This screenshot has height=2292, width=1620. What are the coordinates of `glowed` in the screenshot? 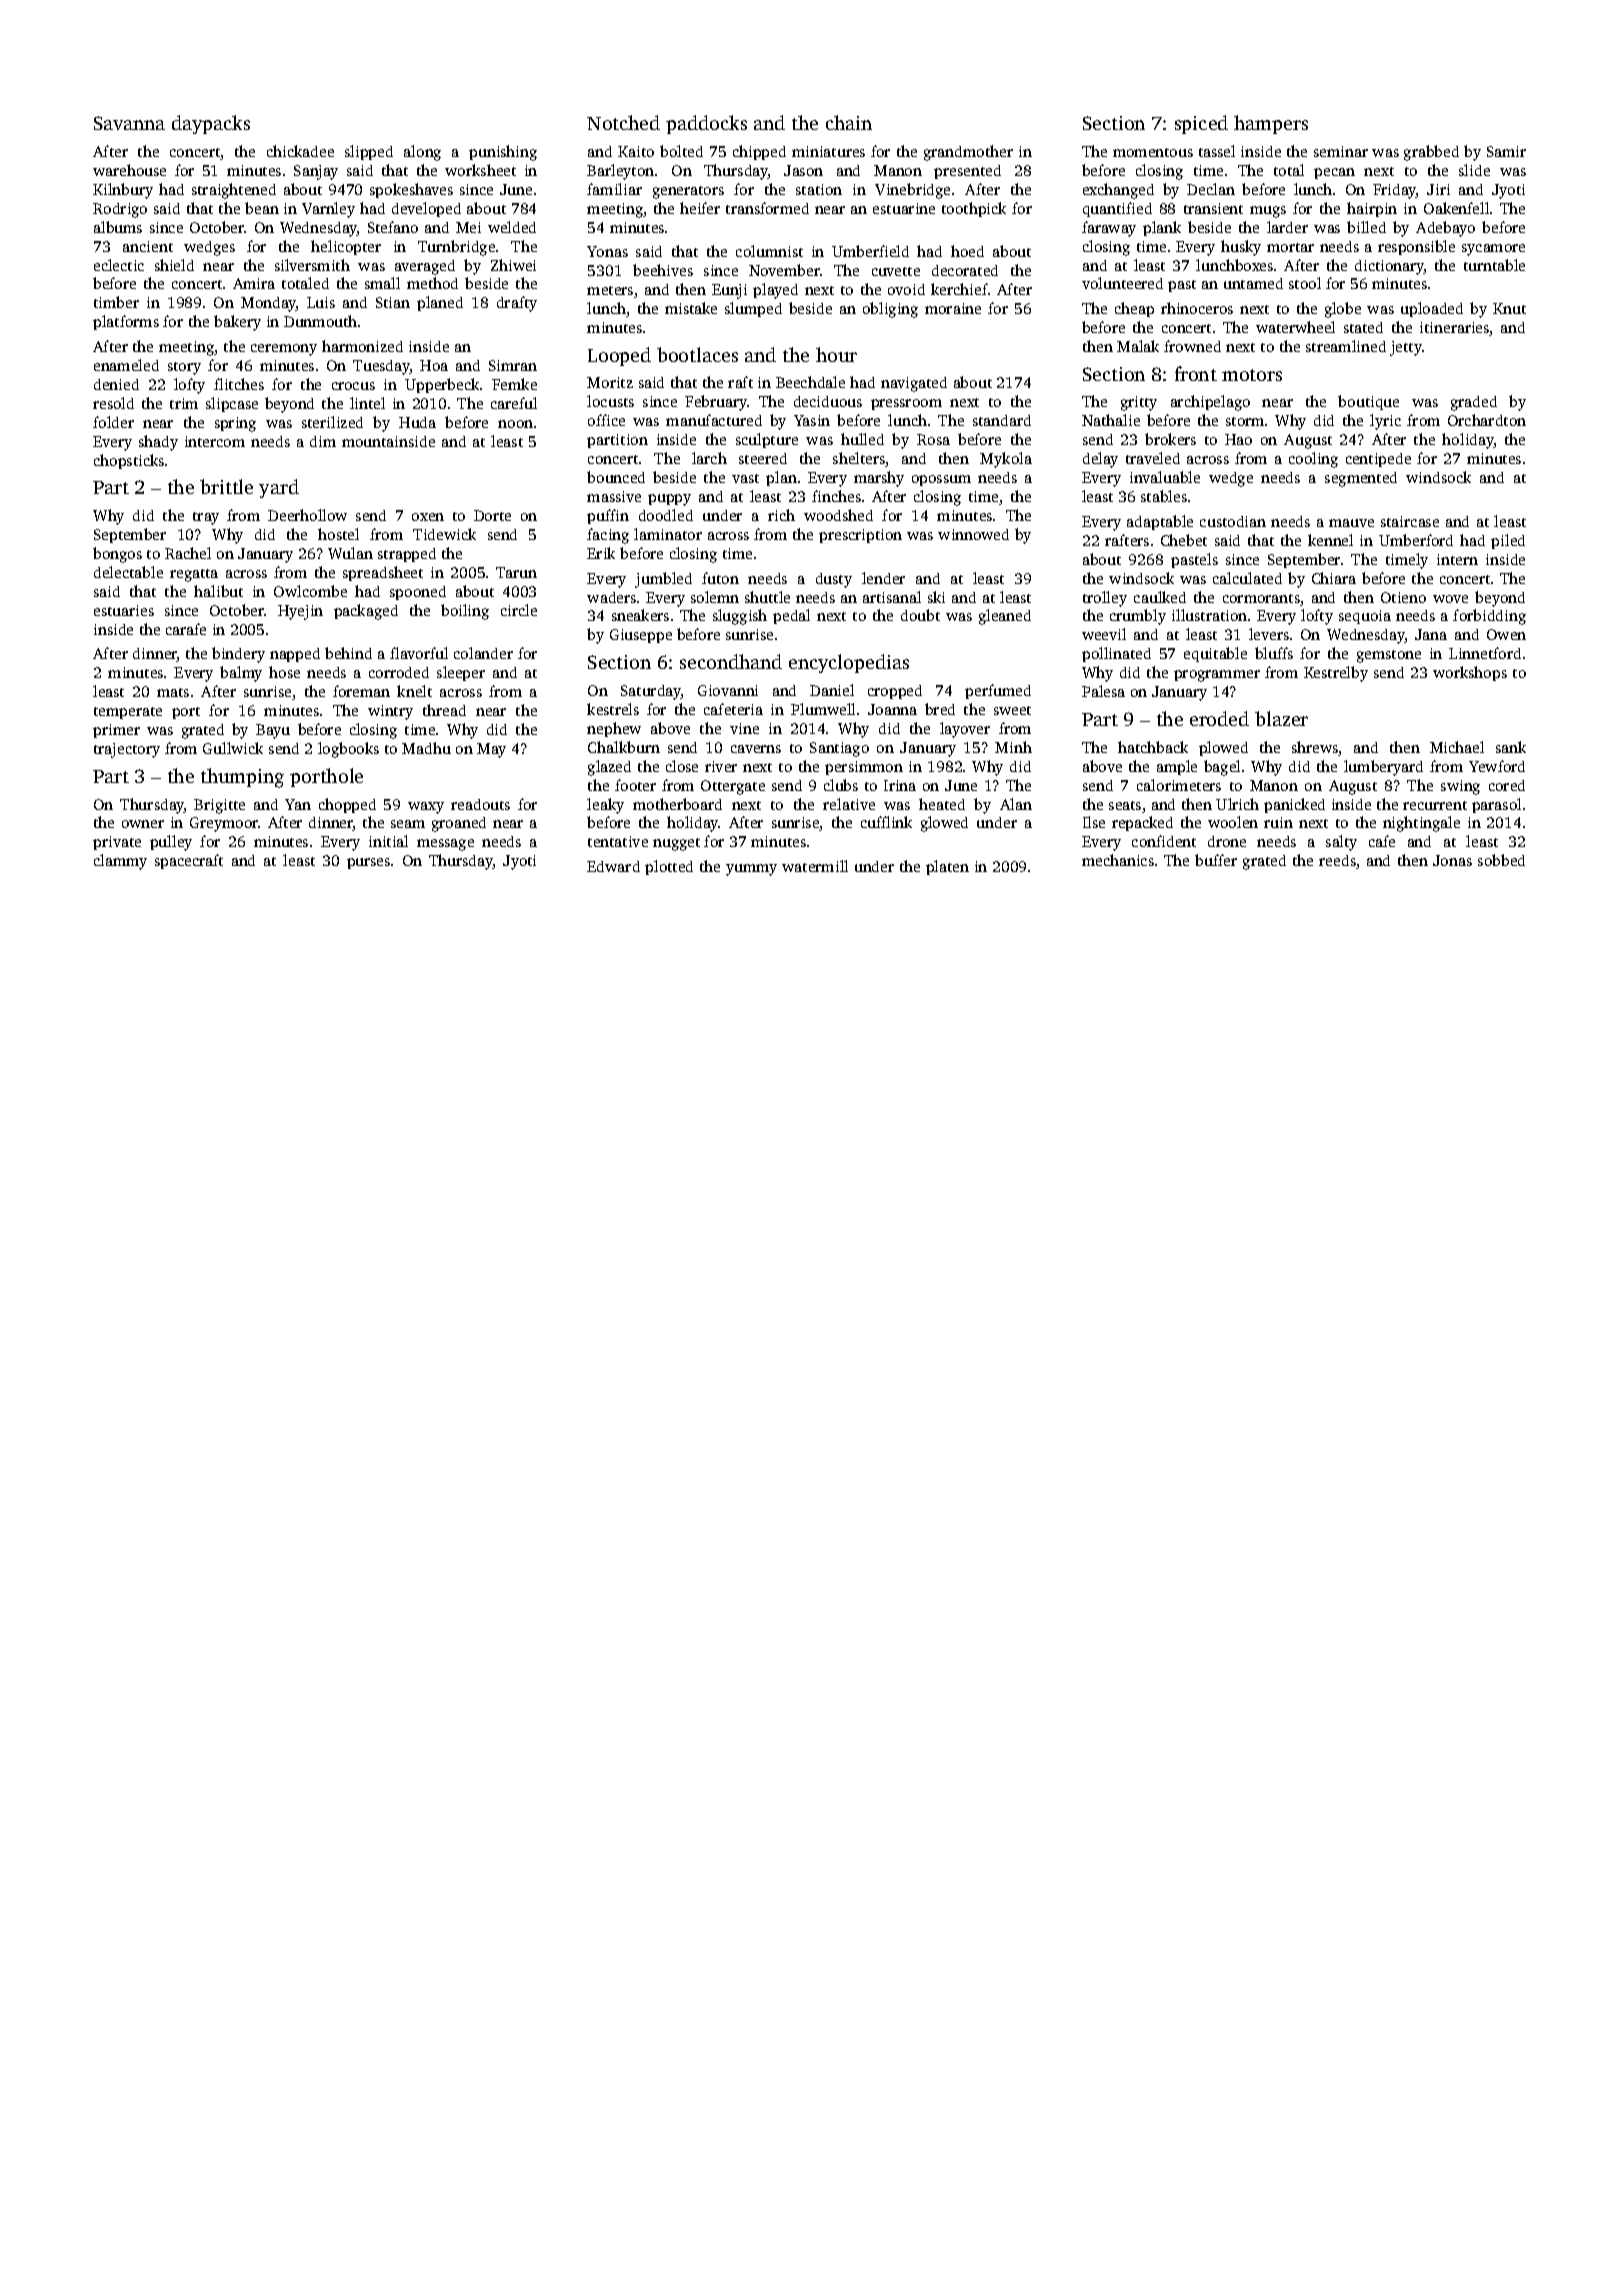 It's located at (944, 824).
